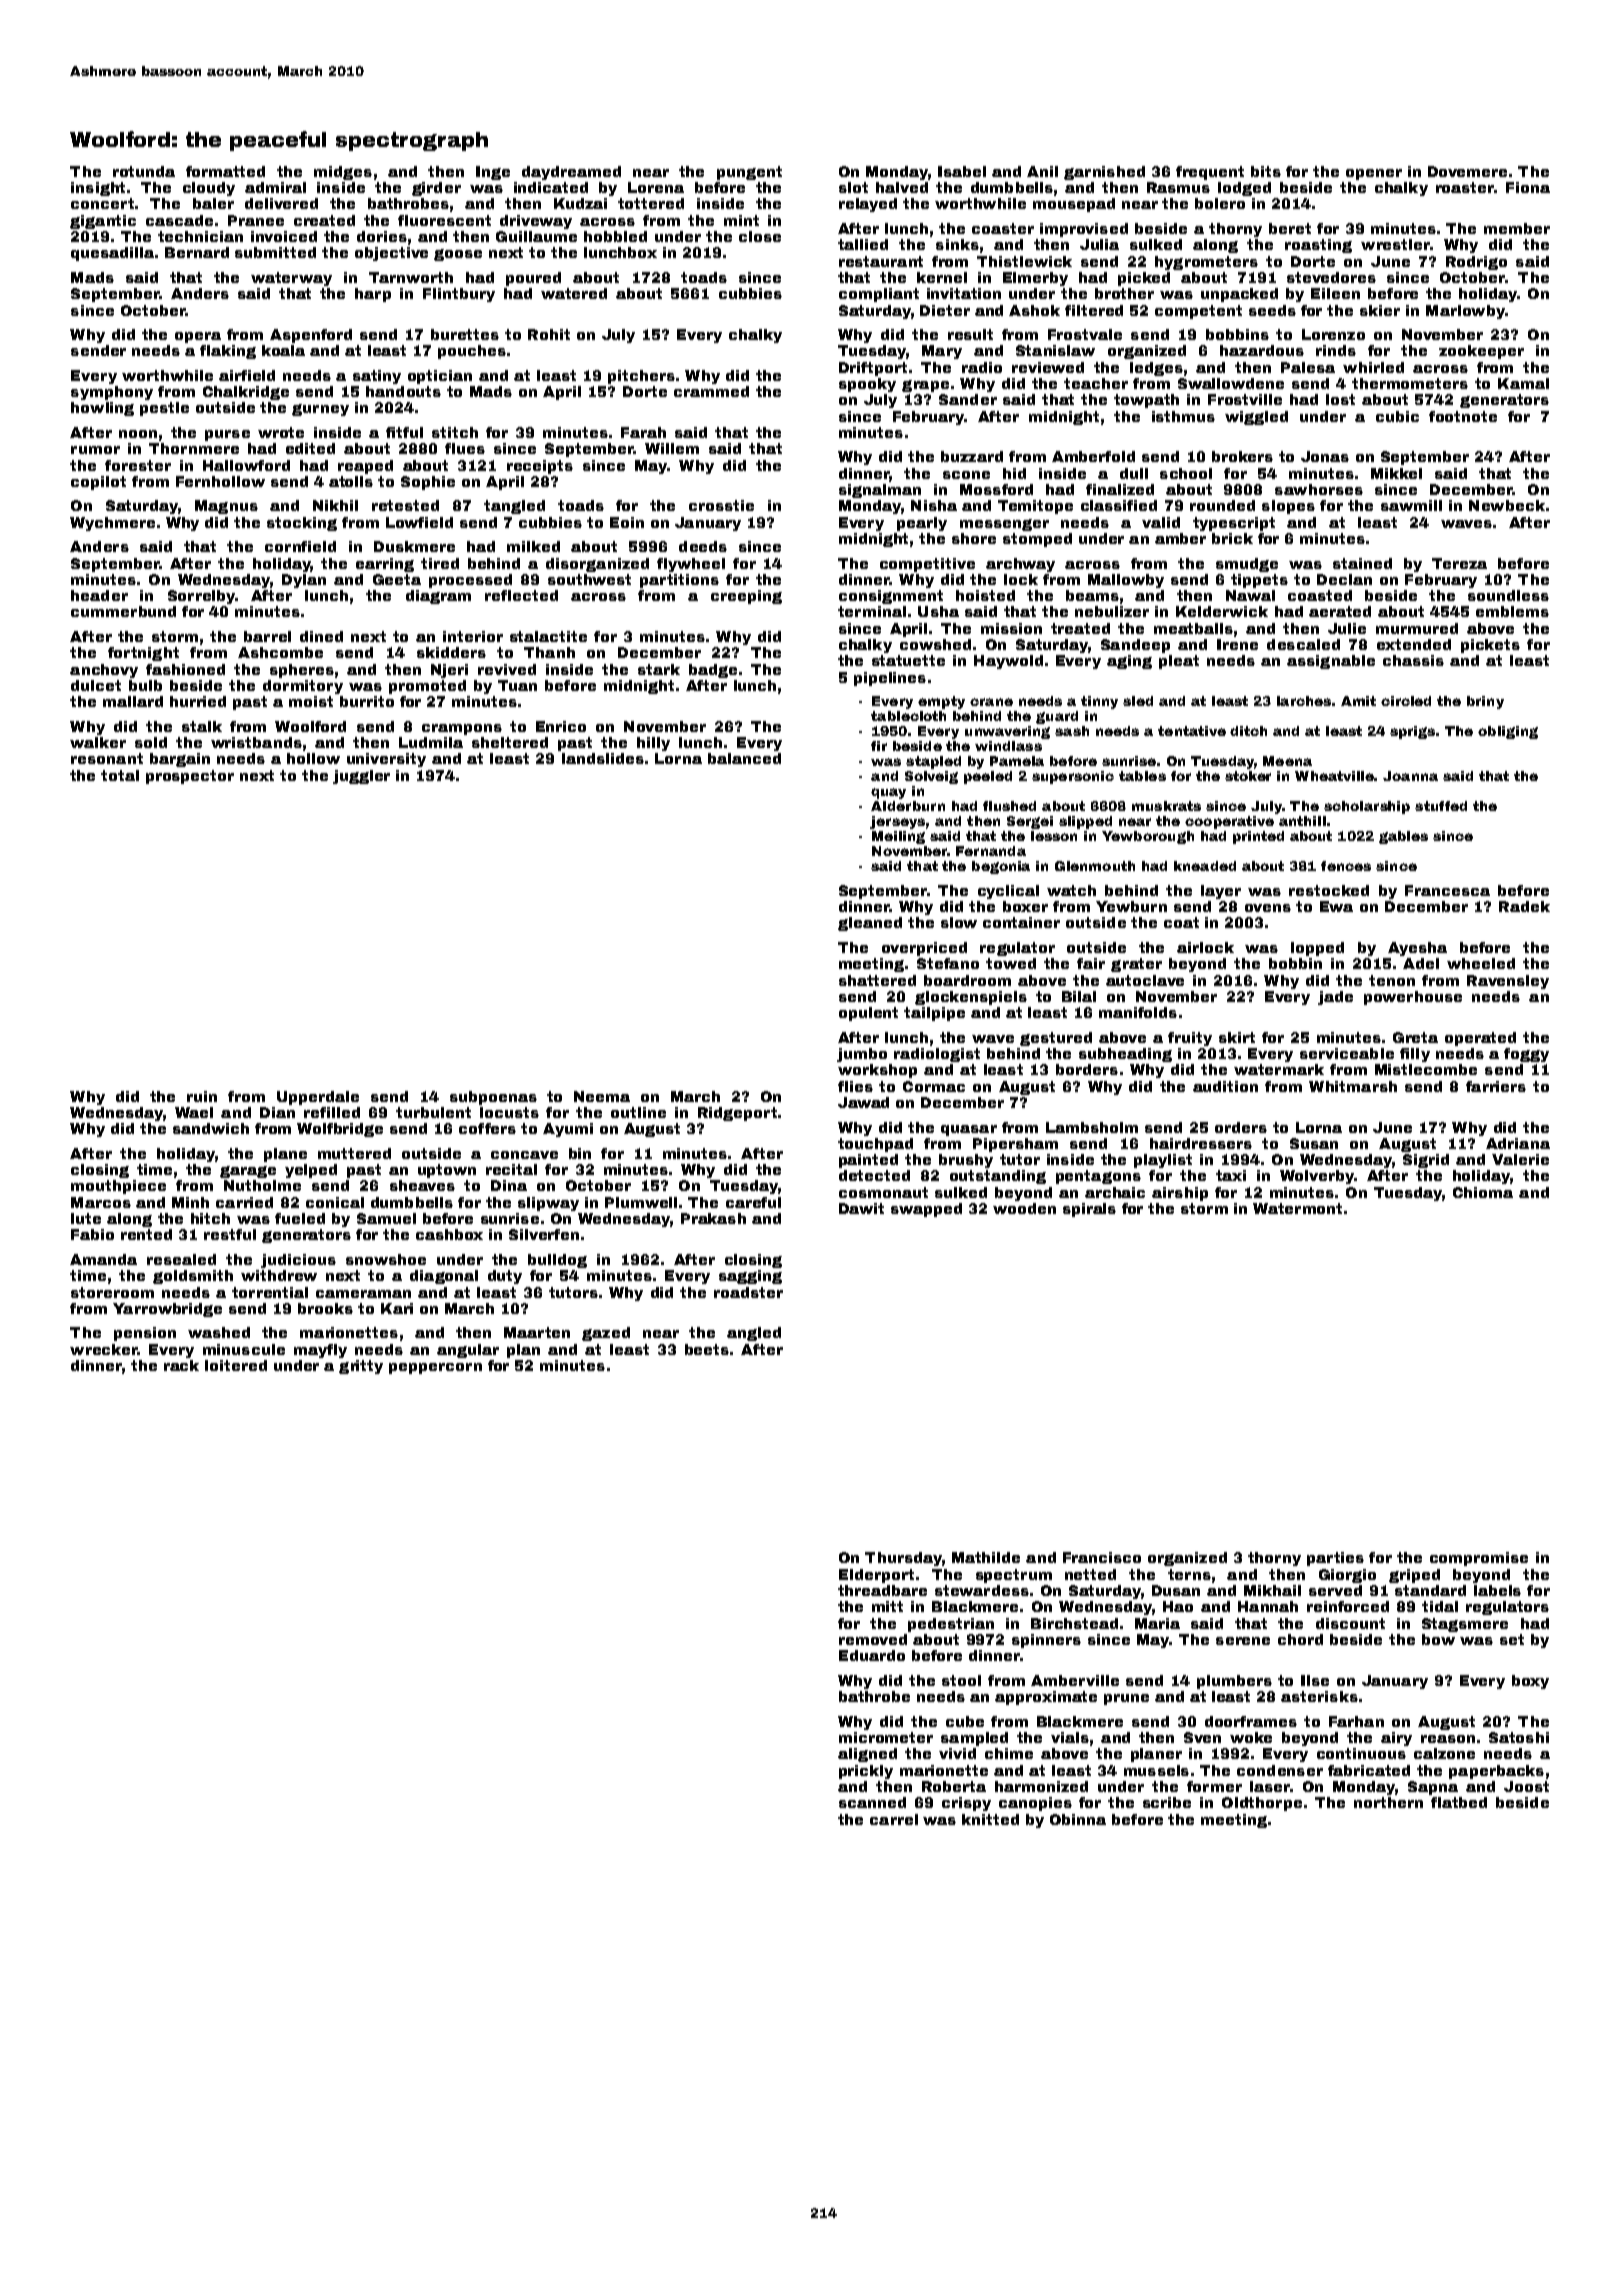 The width and height of the page is (1620, 2292). What do you see at coordinates (291, 279) in the page?
I see `waterway` at bounding box center [291, 279].
